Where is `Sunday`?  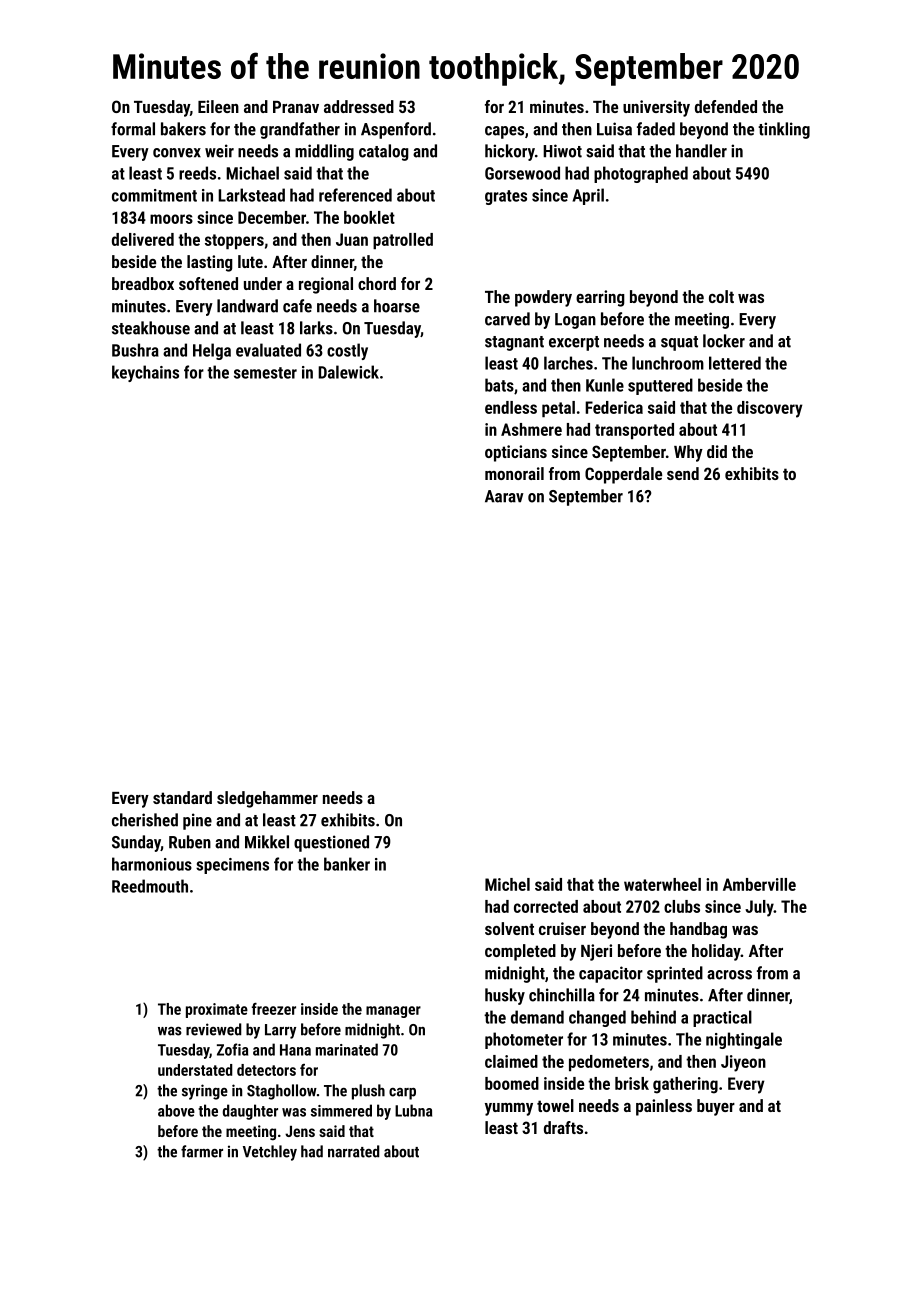 Sunday is located at coordinates (136, 843).
